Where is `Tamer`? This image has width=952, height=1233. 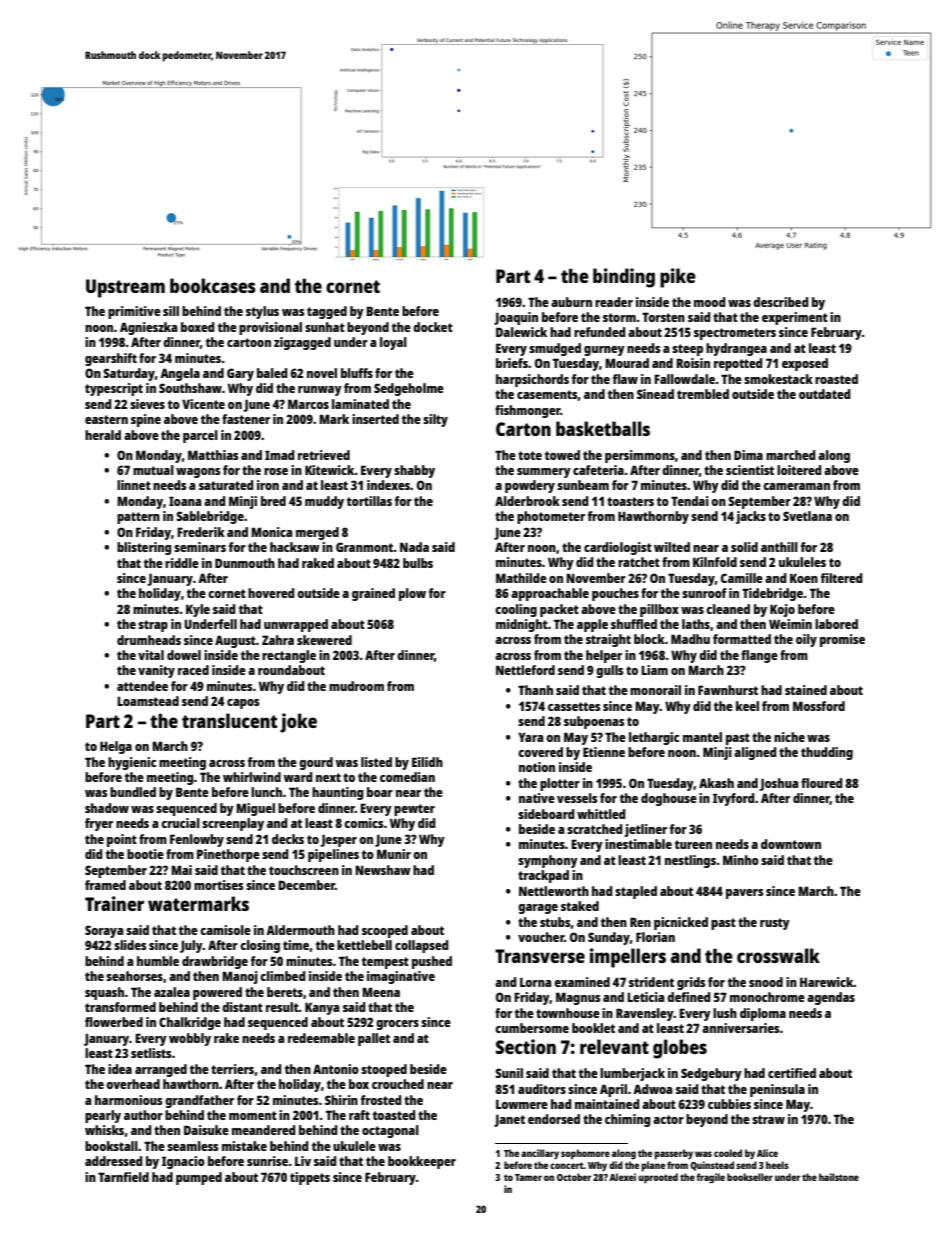 Tamer is located at coordinates (528, 1177).
